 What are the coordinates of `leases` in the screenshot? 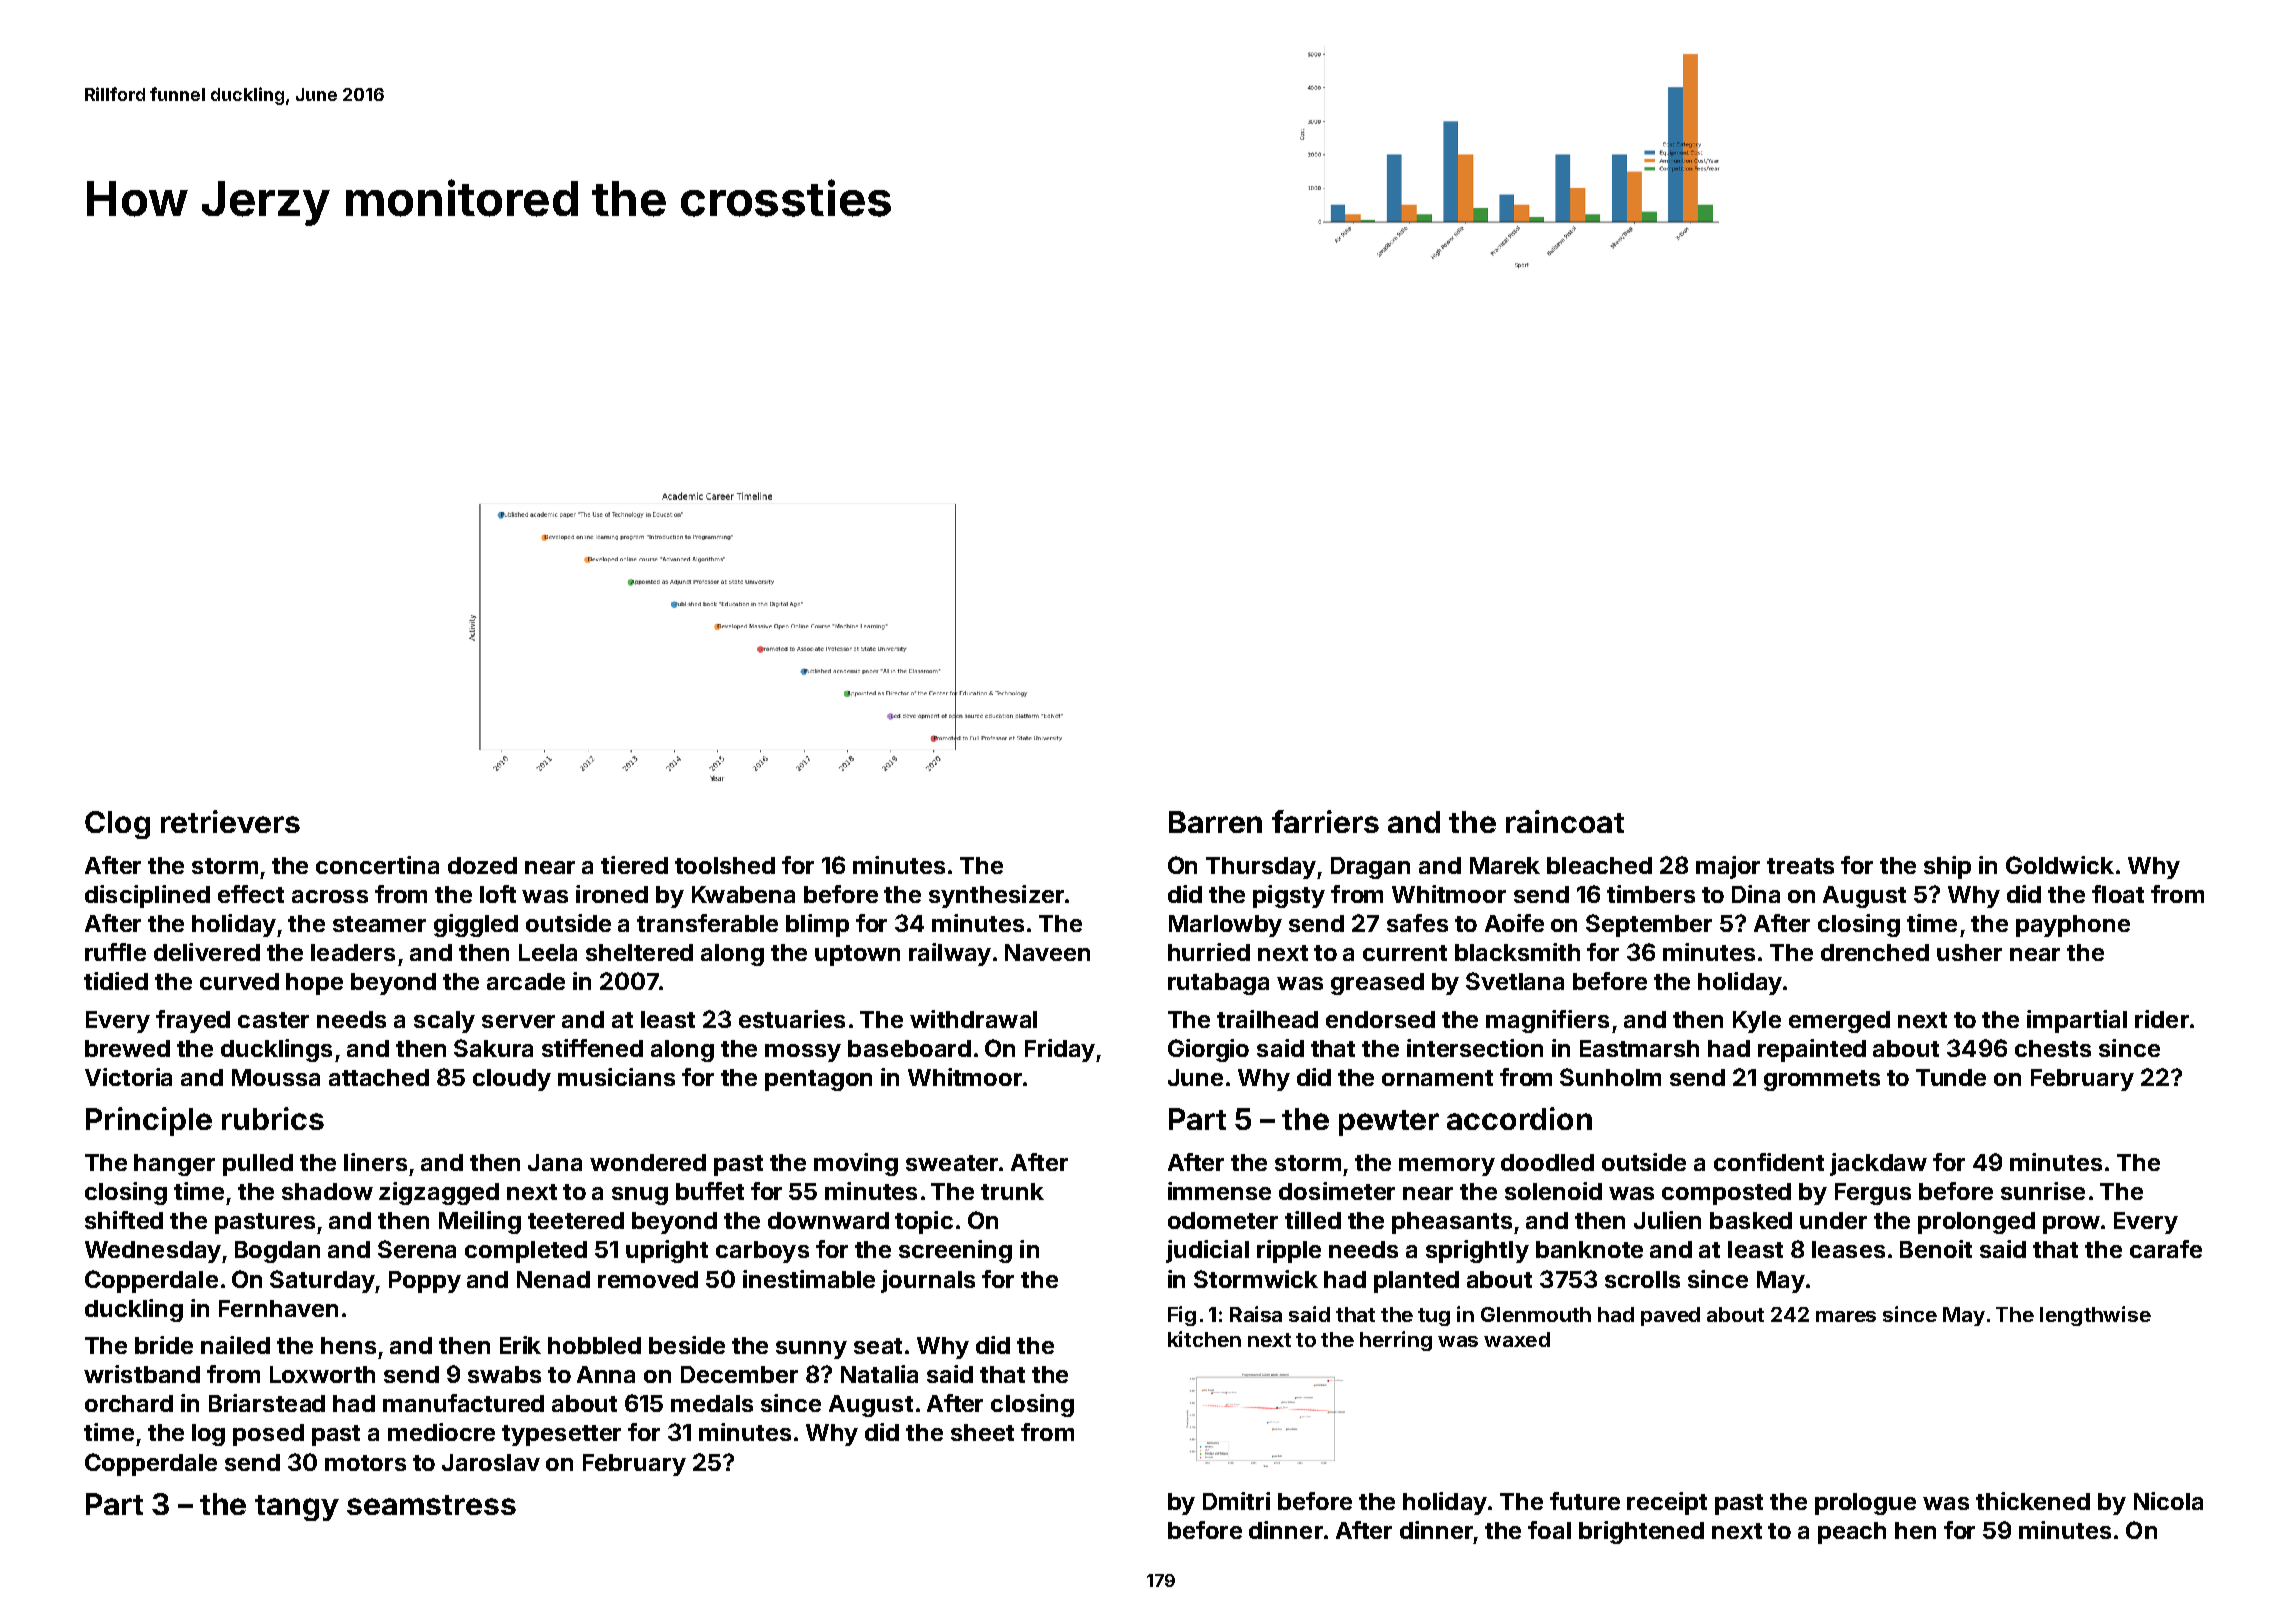 It's located at (1848, 1249).
